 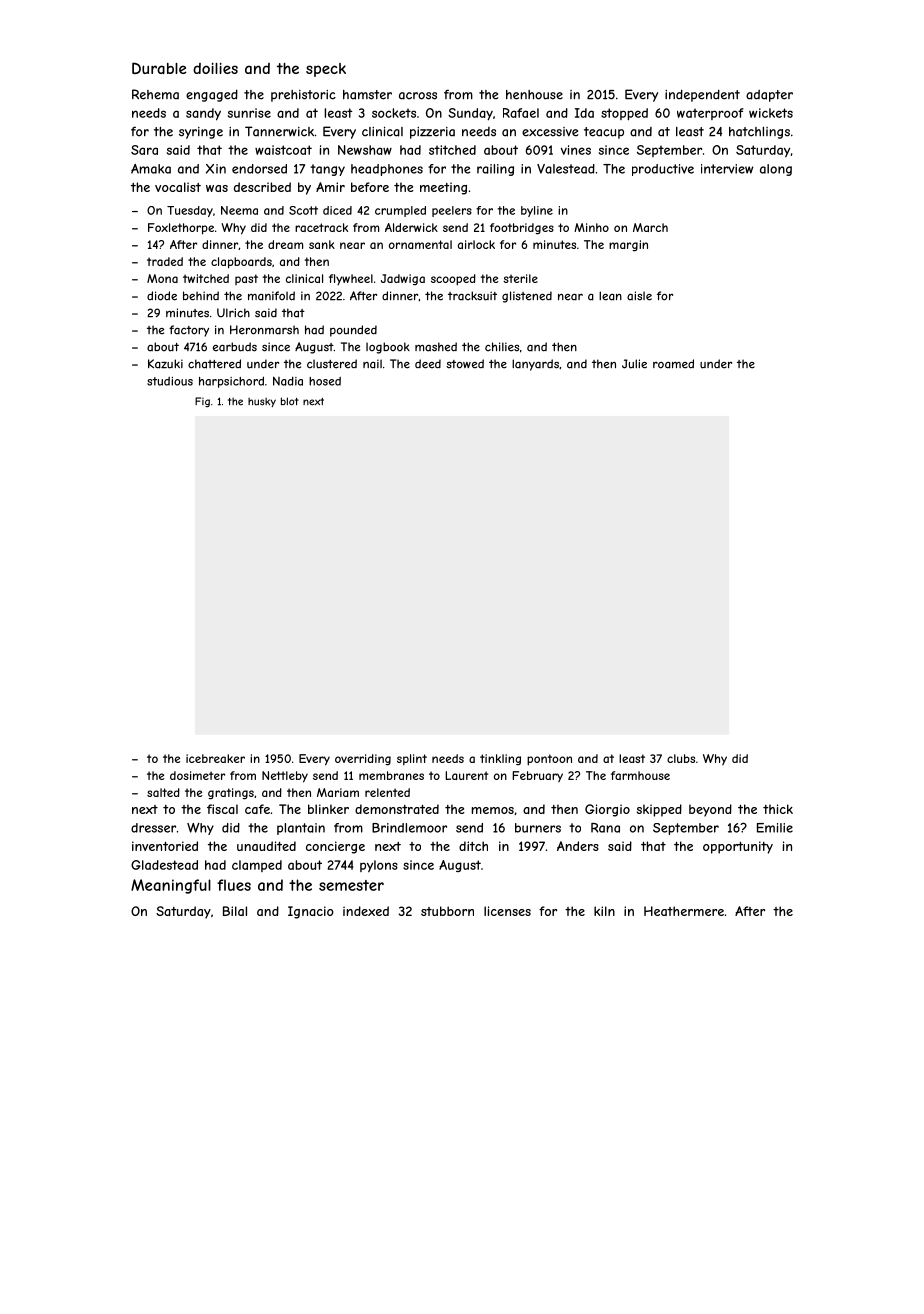 I want to click on independent, so click(x=702, y=95).
